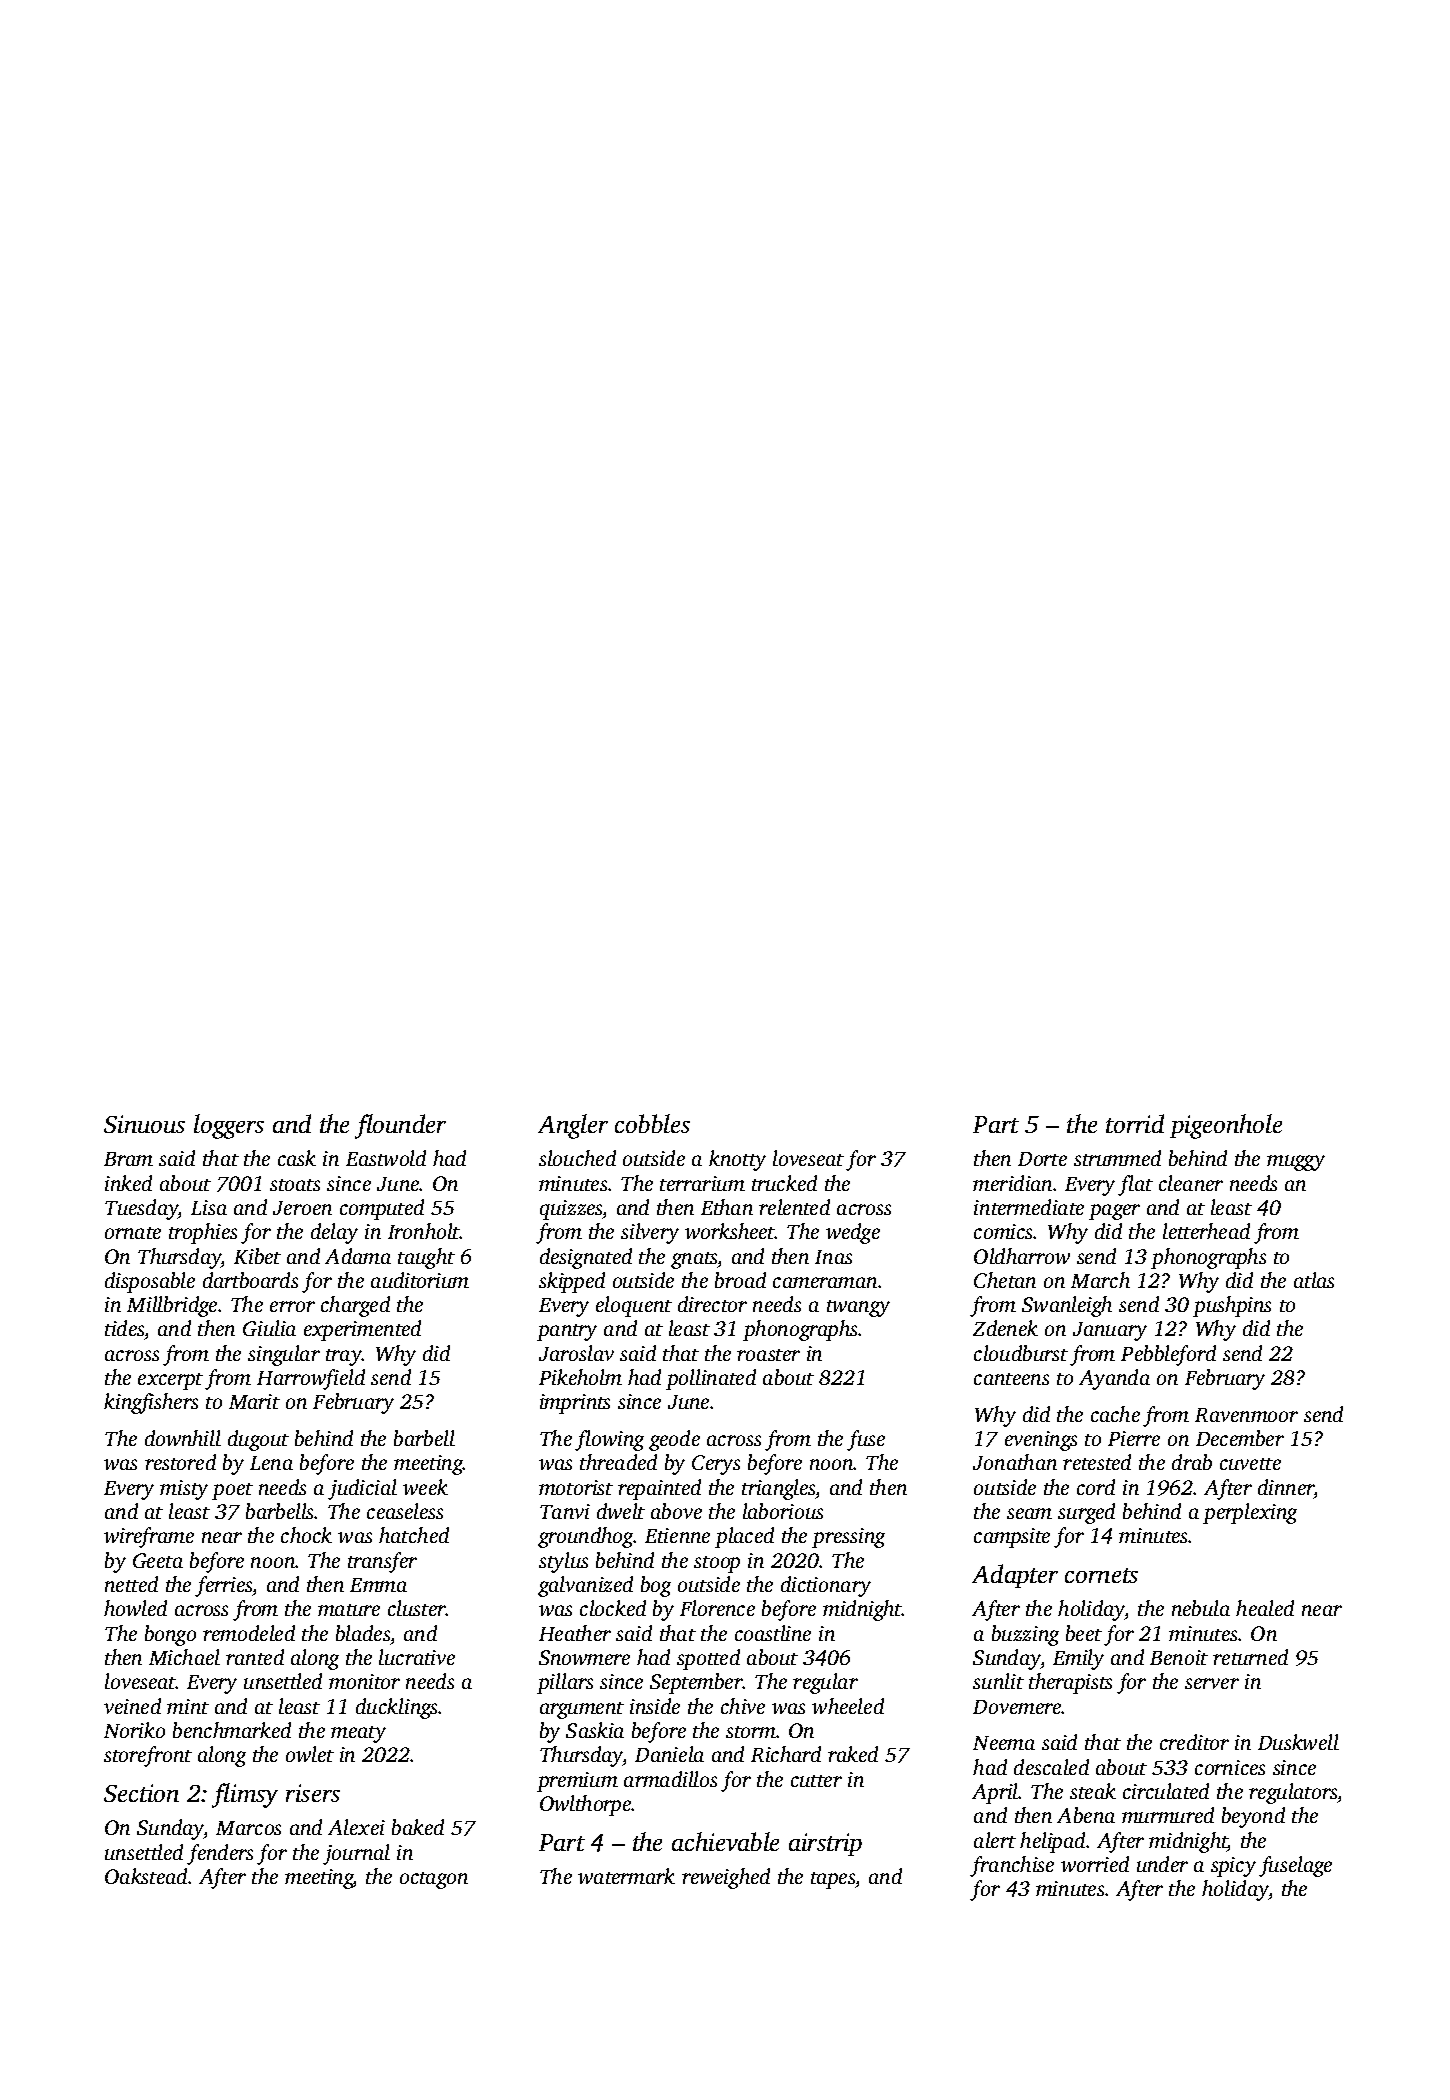 The height and width of the document is (2100, 1450). I want to click on charged, so click(355, 1306).
